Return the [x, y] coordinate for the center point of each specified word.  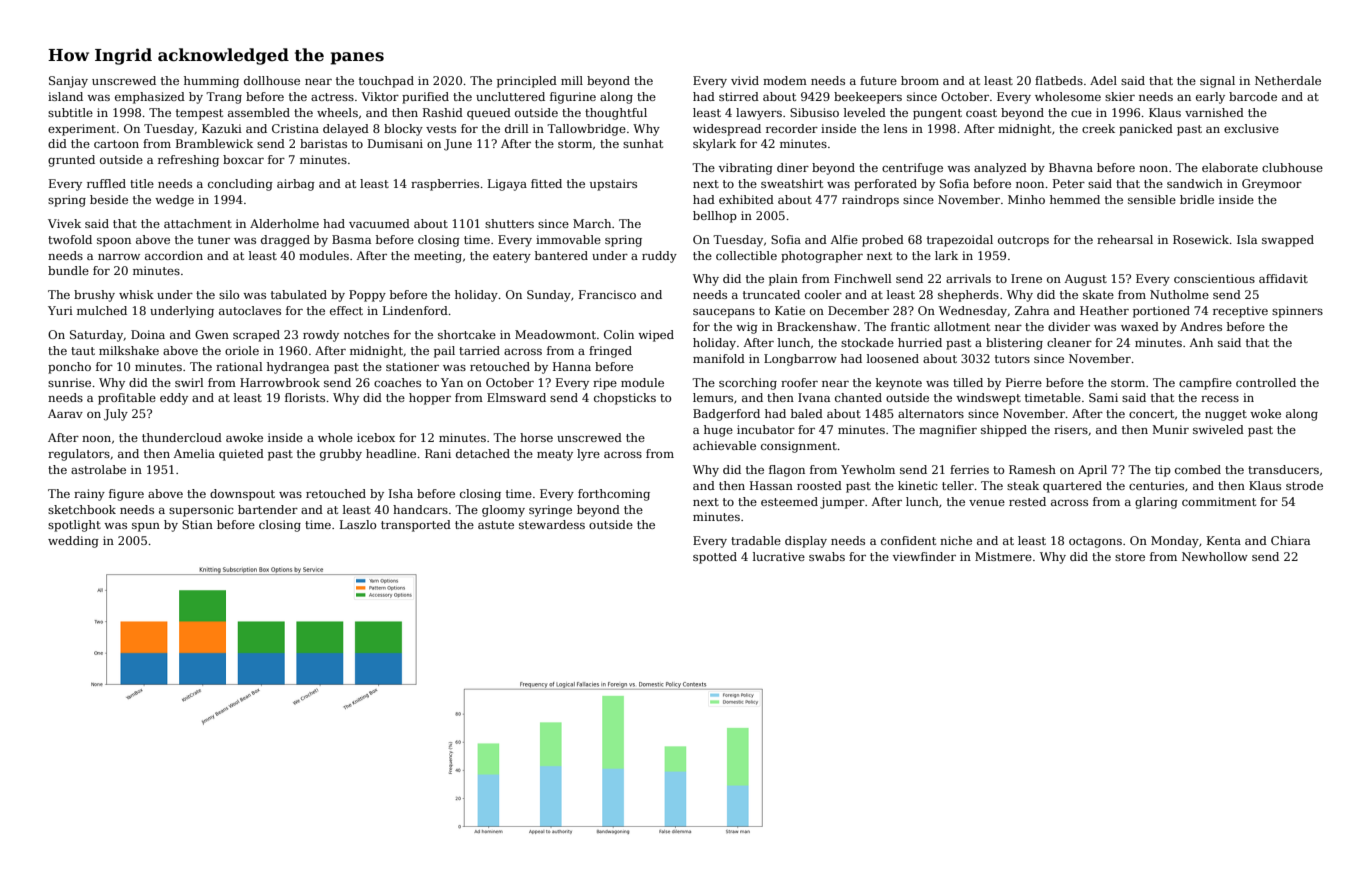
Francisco [607, 294]
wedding [73, 542]
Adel [1103, 80]
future [878, 80]
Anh [1201, 342]
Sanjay [68, 82]
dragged [285, 241]
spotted [715, 558]
